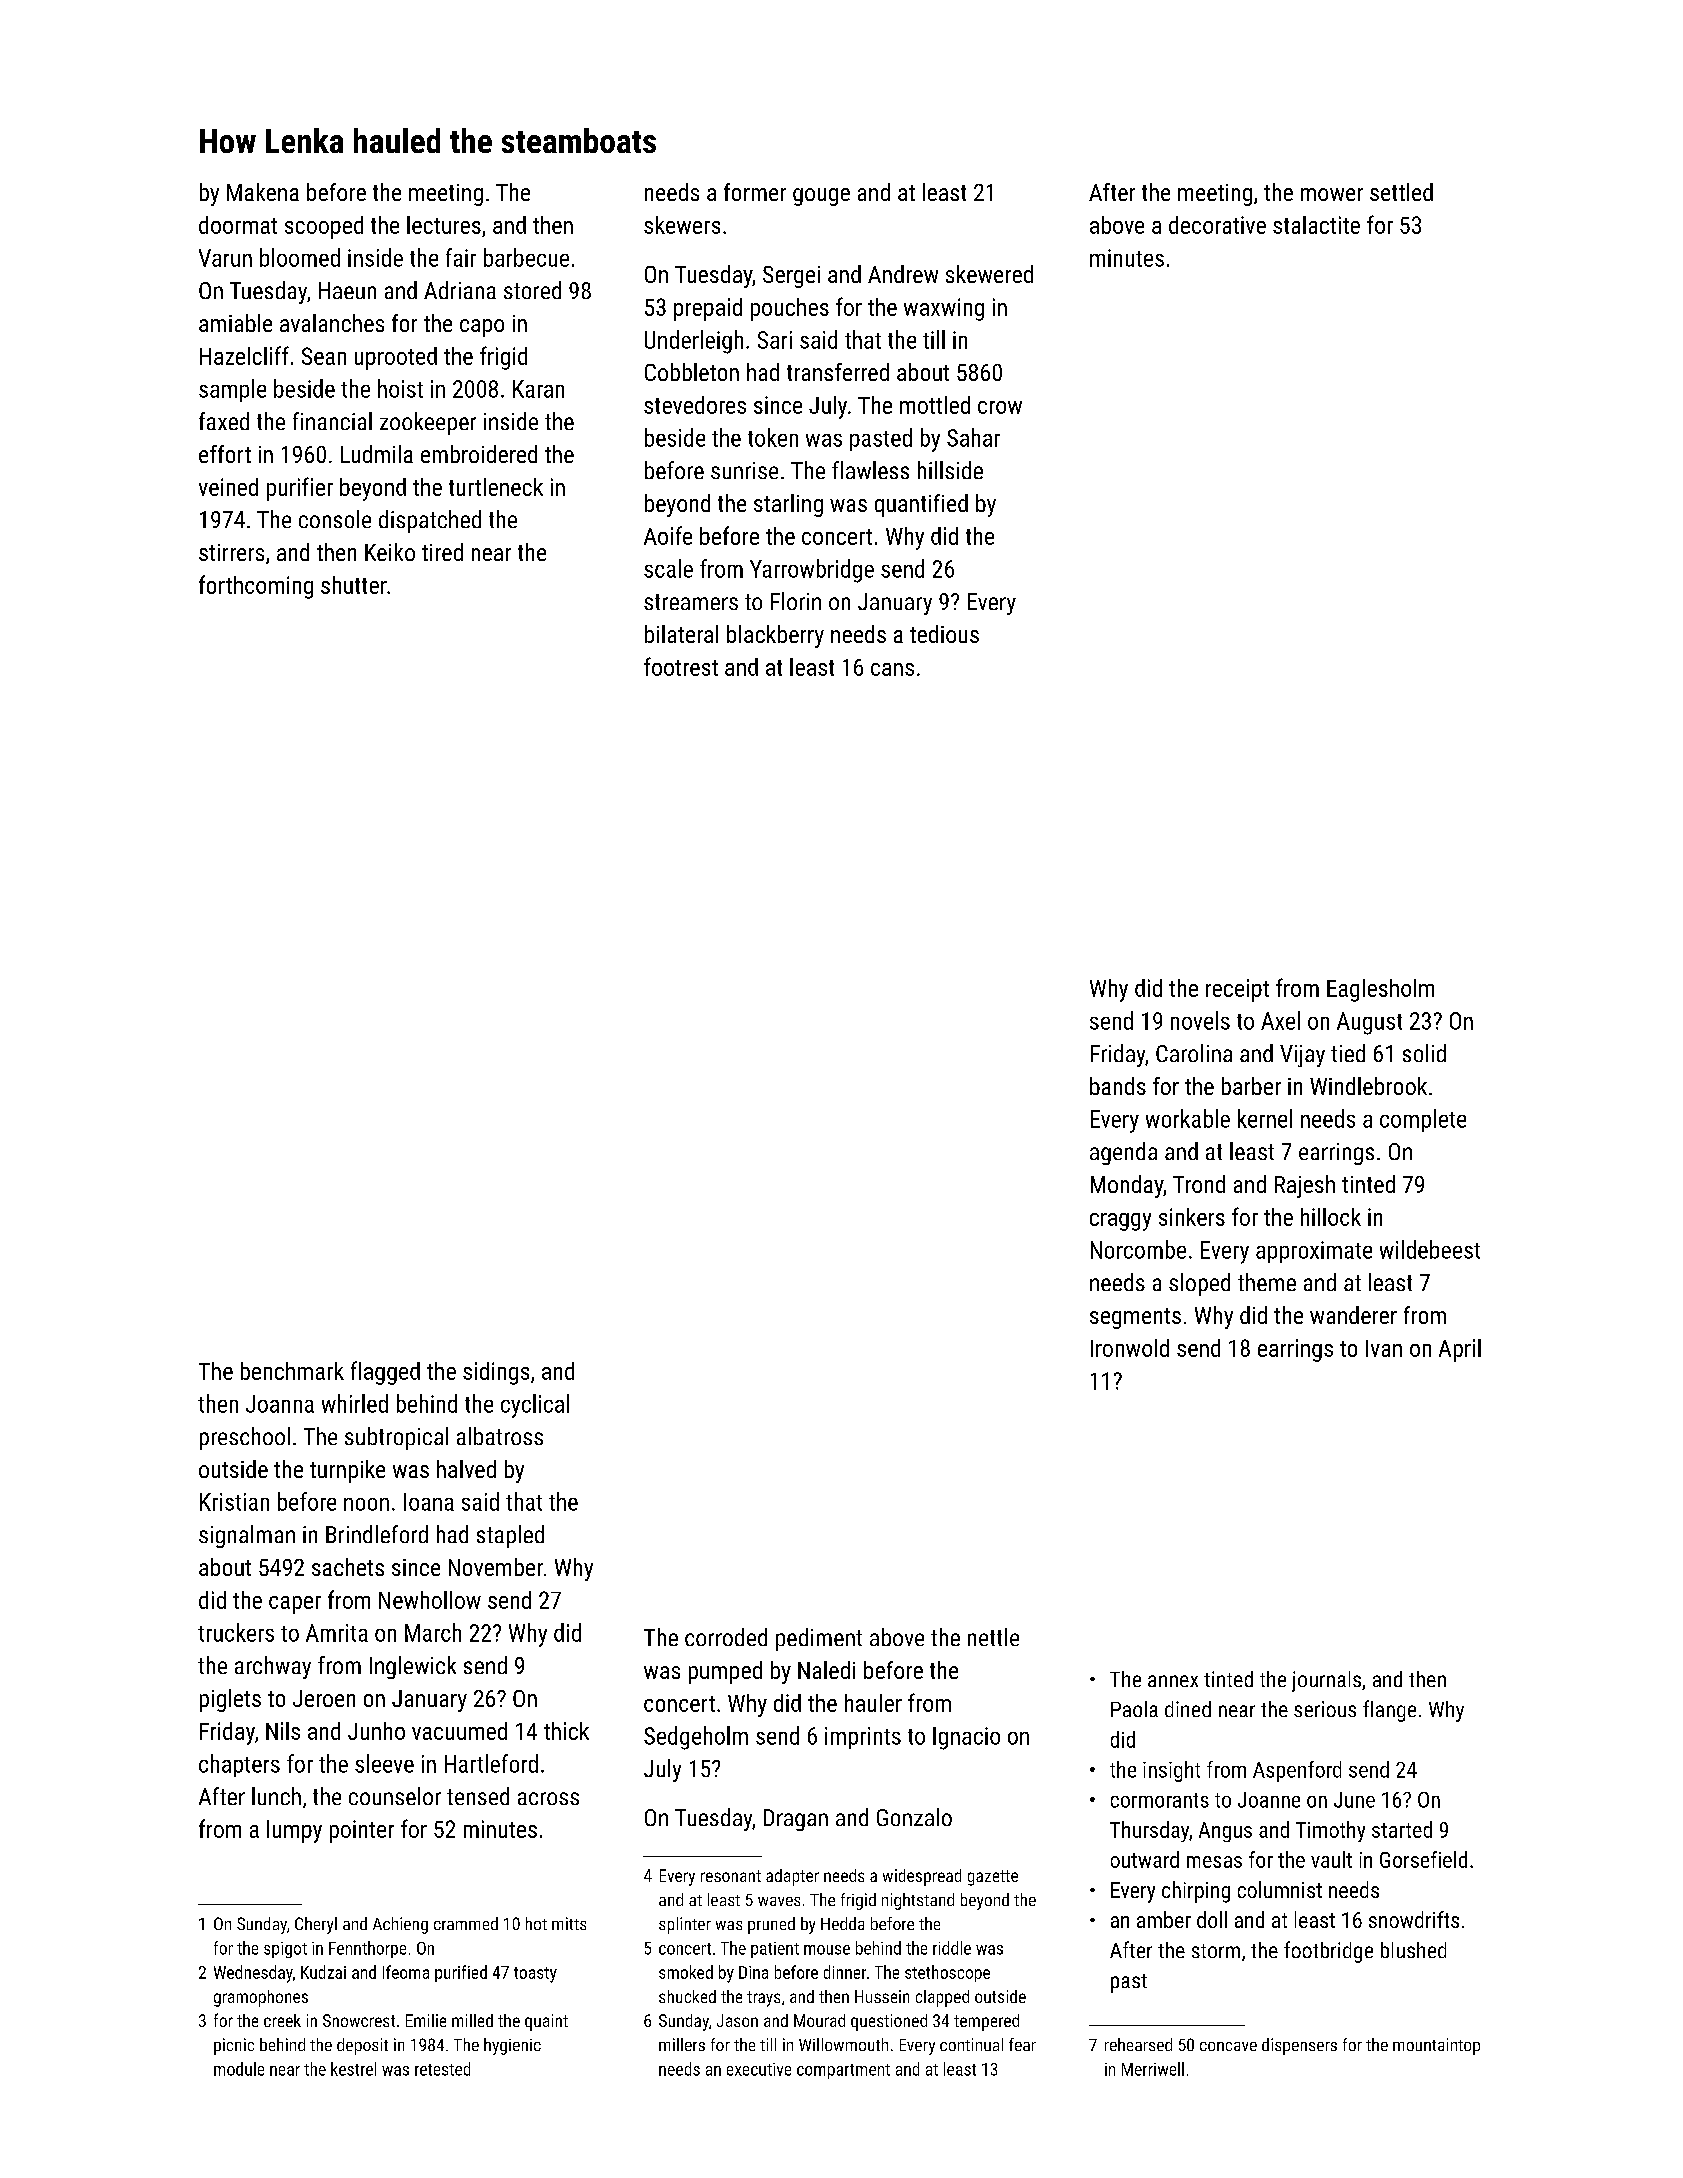 Image resolution: width=1683 pixels, height=2178 pixels. I want to click on stalactite, so click(1316, 225).
